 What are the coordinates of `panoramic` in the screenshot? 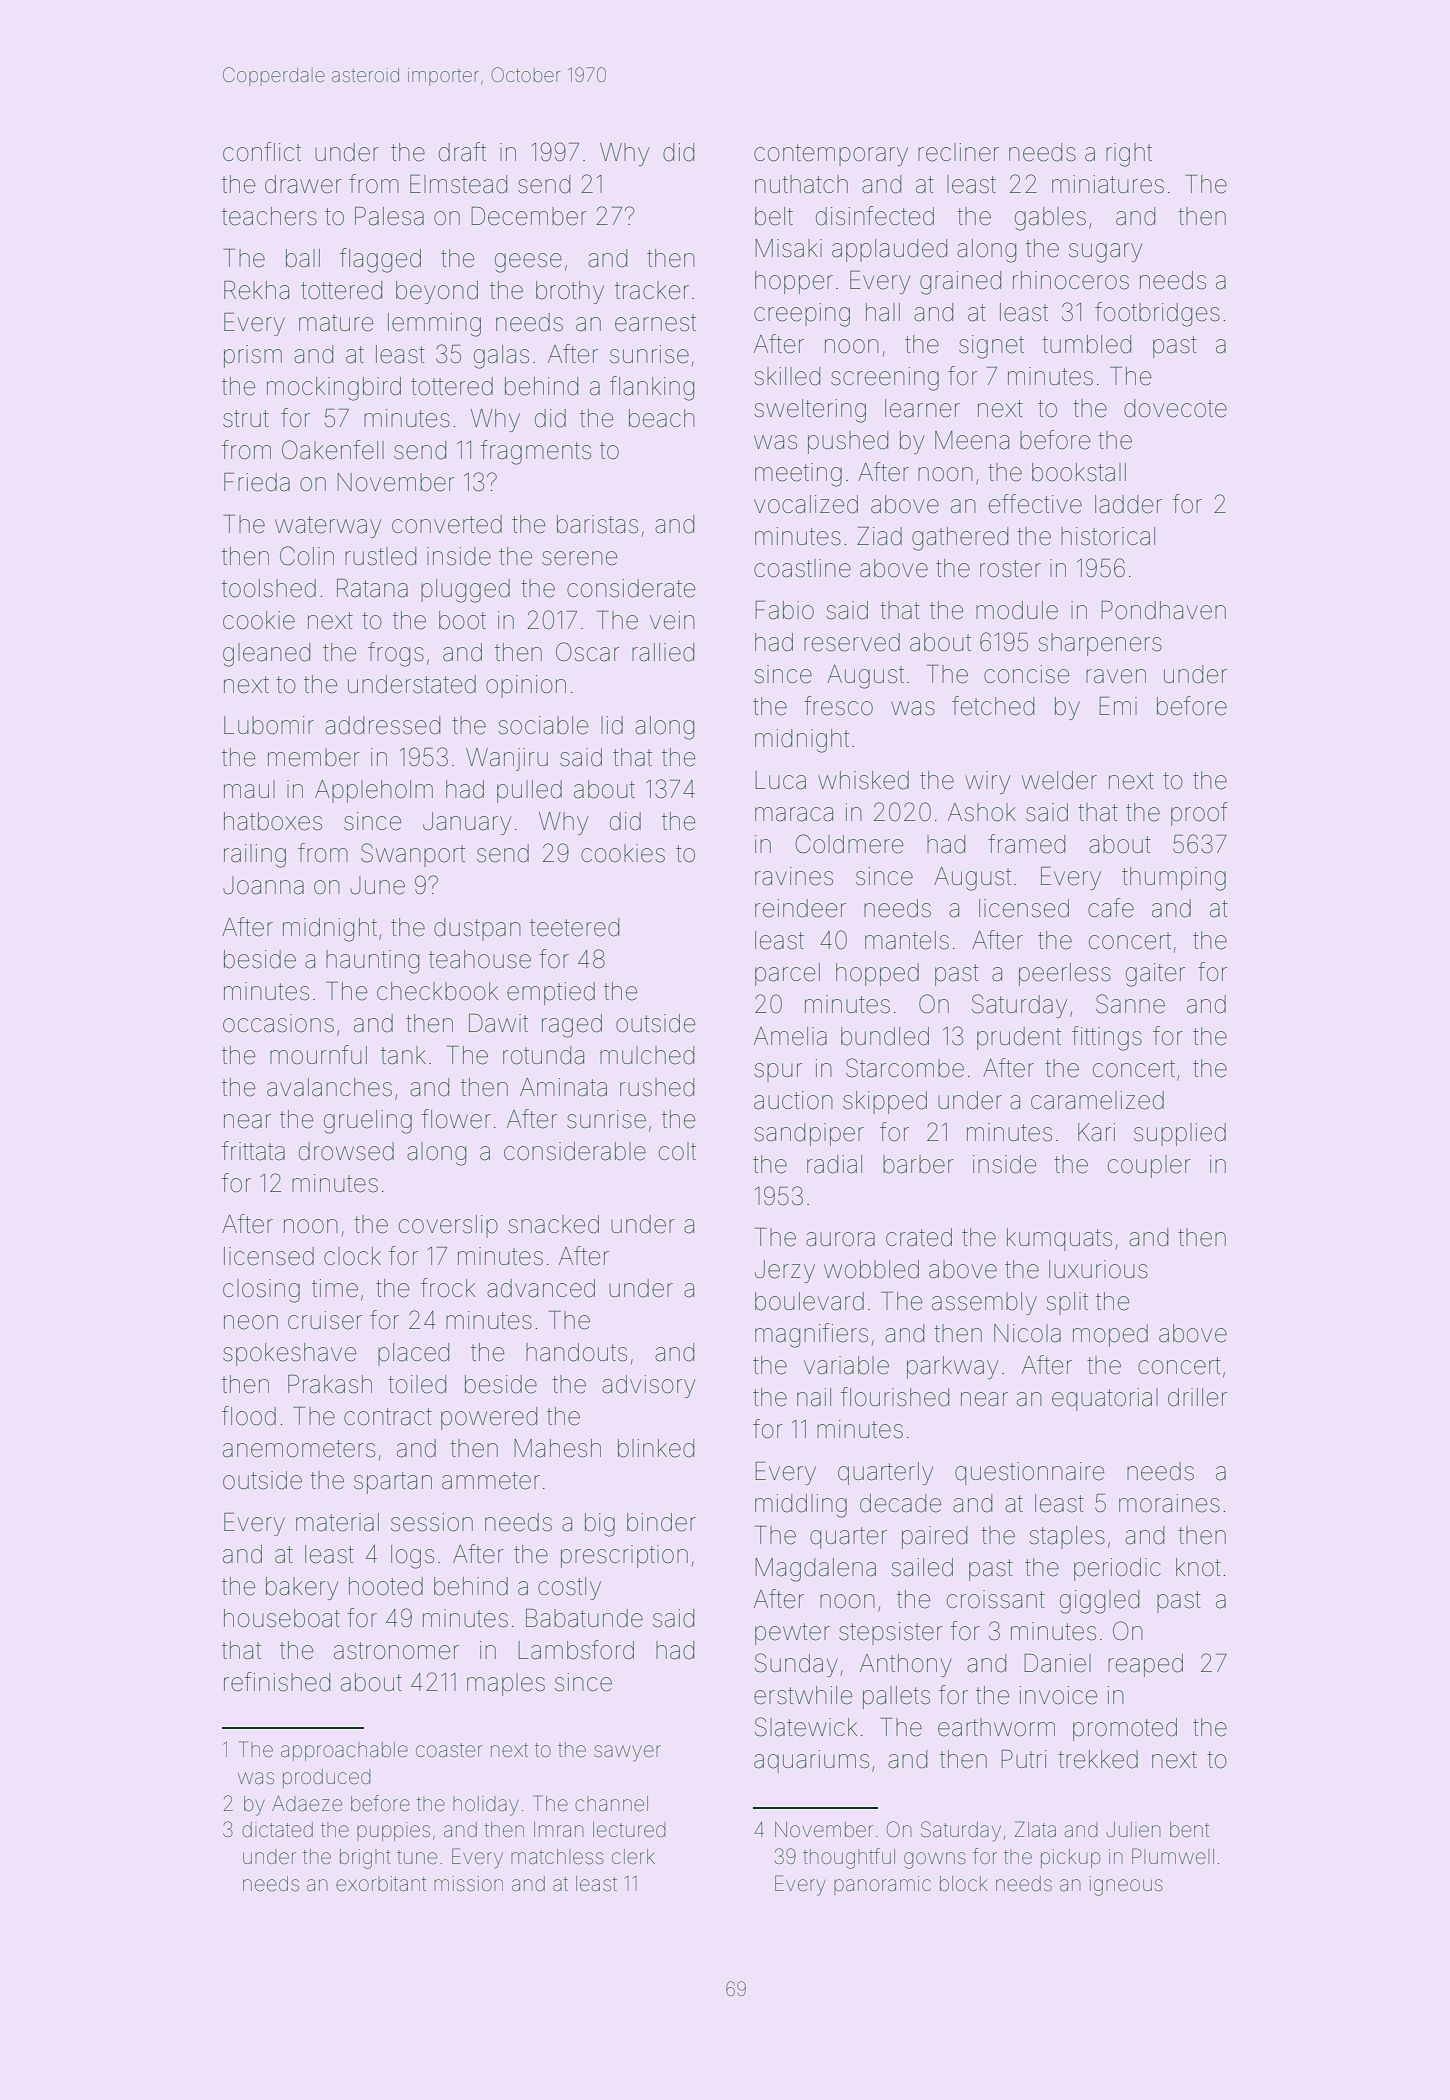 It's located at (882, 1885).
